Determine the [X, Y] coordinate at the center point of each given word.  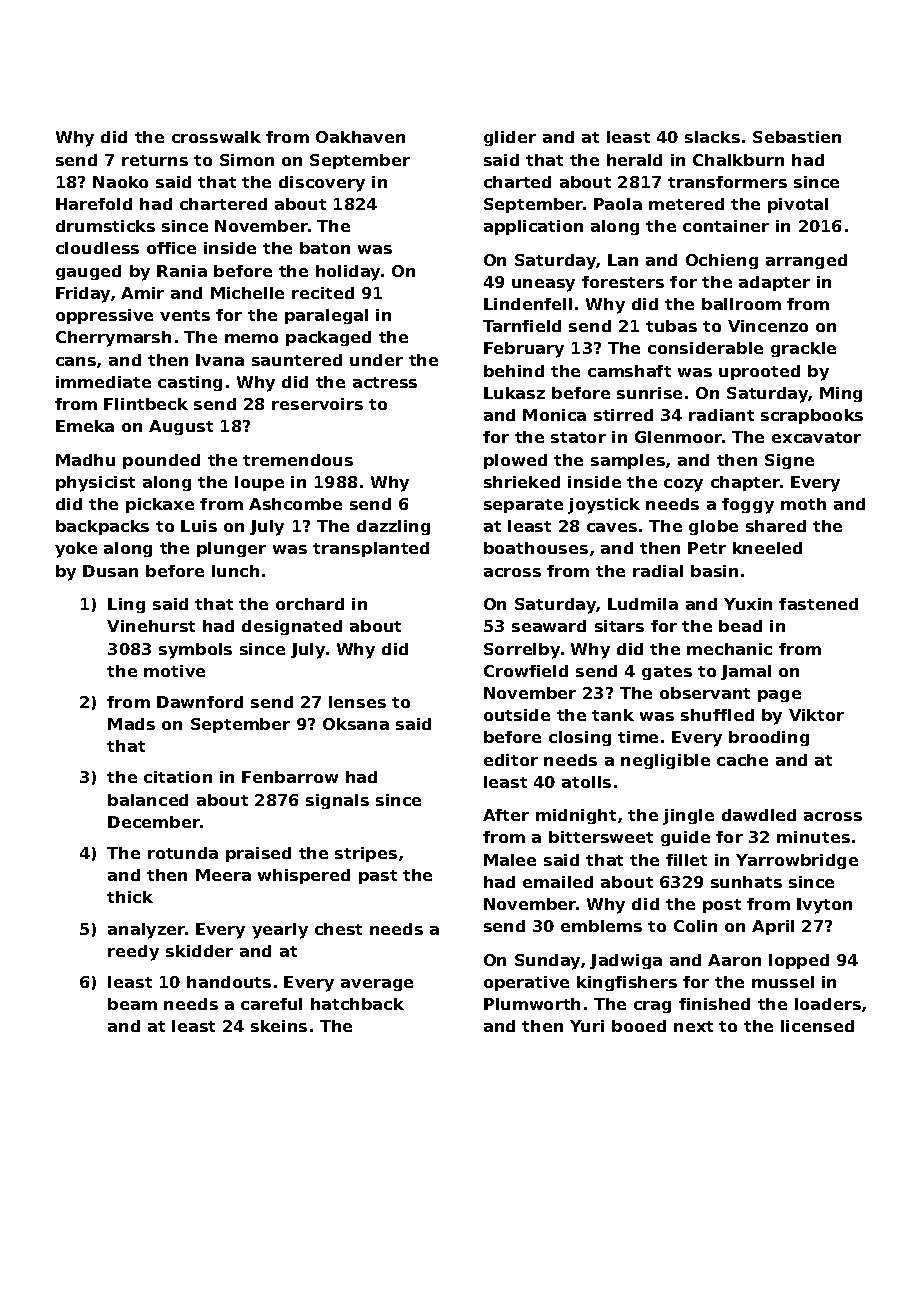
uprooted [759, 372]
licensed [817, 1026]
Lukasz [514, 393]
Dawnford [200, 702]
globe [713, 527]
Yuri [587, 1026]
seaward [549, 626]
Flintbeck [146, 404]
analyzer [146, 931]
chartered [223, 204]
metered [686, 204]
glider [510, 138]
